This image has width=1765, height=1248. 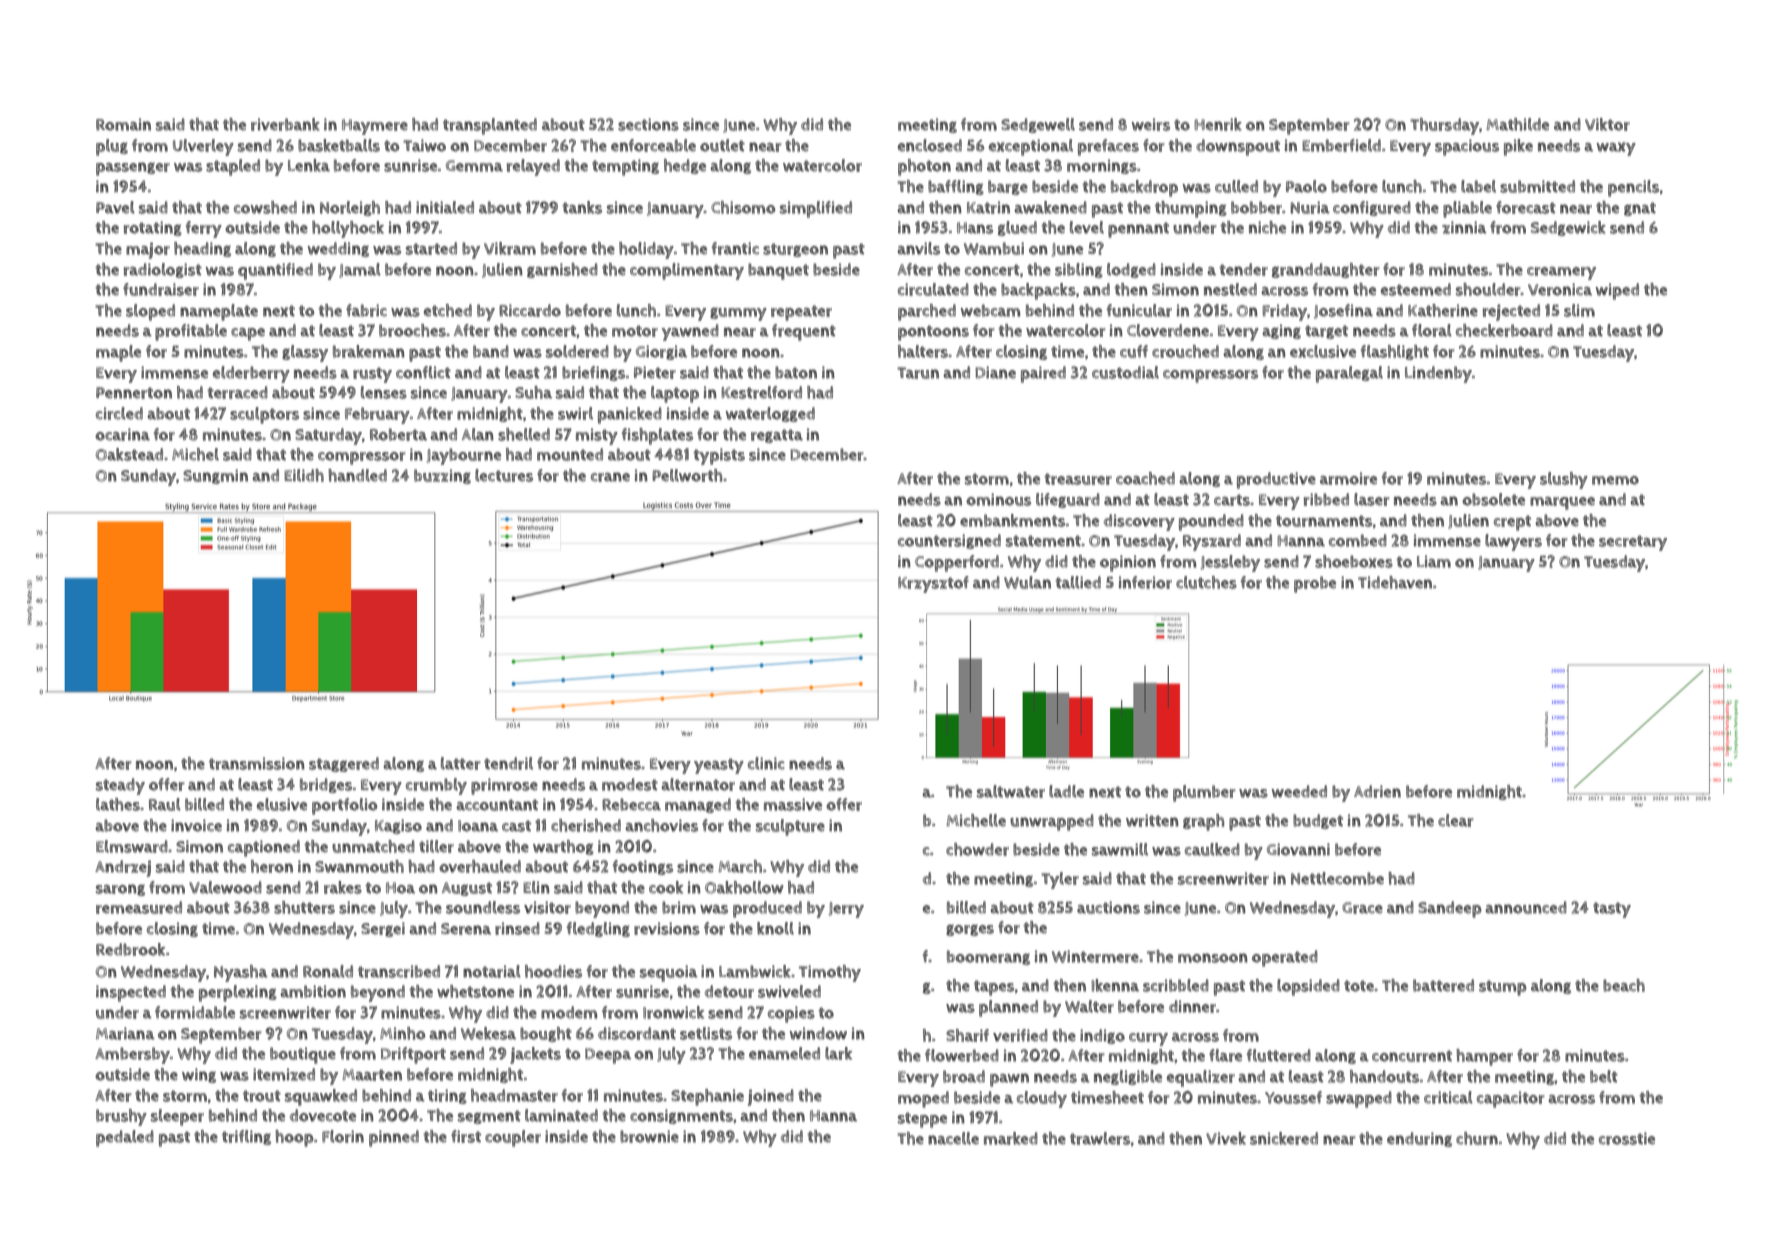 I want to click on Ambersby, so click(x=132, y=1055).
